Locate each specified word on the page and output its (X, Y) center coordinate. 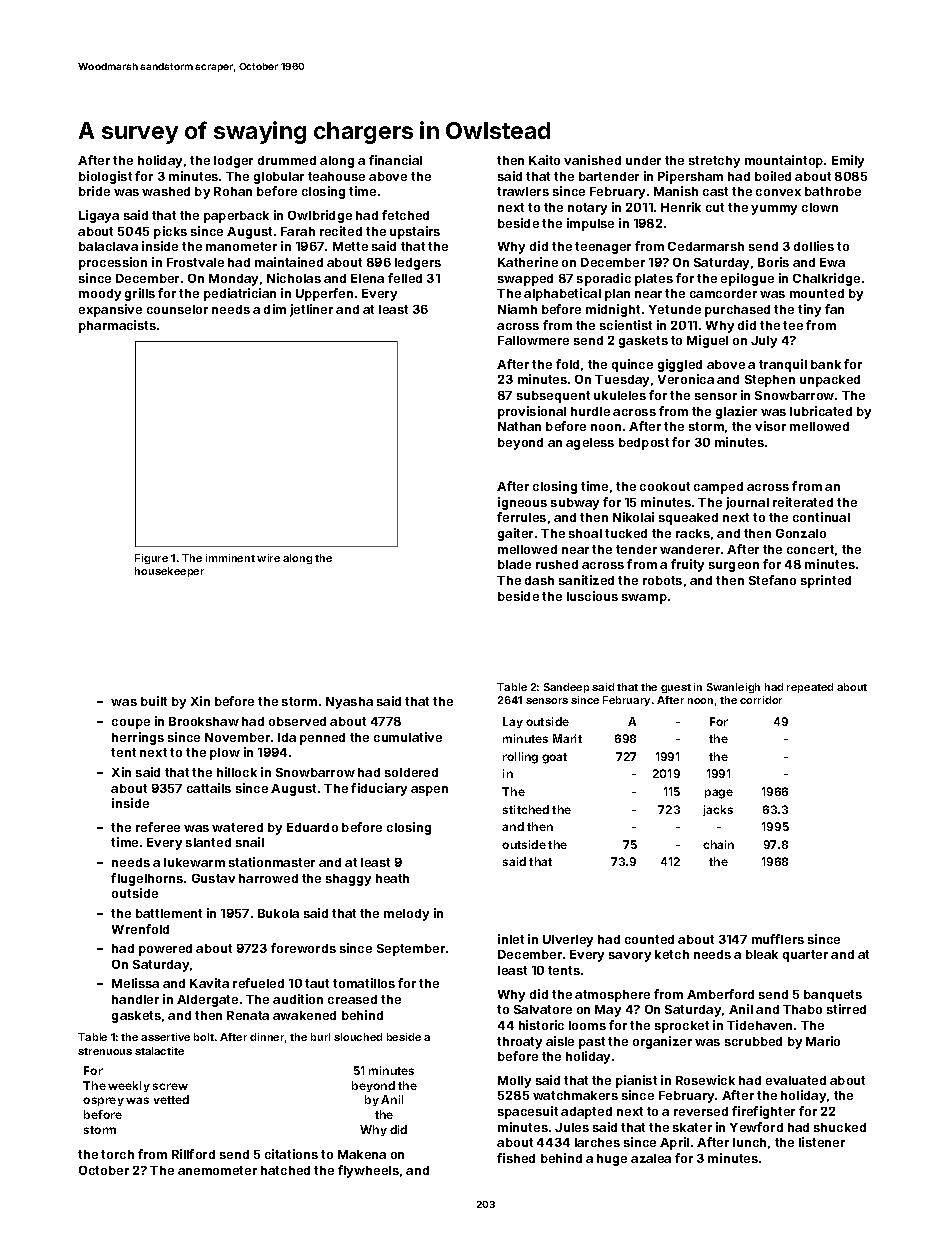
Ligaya (99, 216)
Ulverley (568, 941)
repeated (810, 688)
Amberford (720, 994)
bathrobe (833, 191)
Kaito (544, 160)
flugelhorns (147, 879)
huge (612, 1160)
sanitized (586, 580)
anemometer (217, 1170)
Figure (151, 559)
